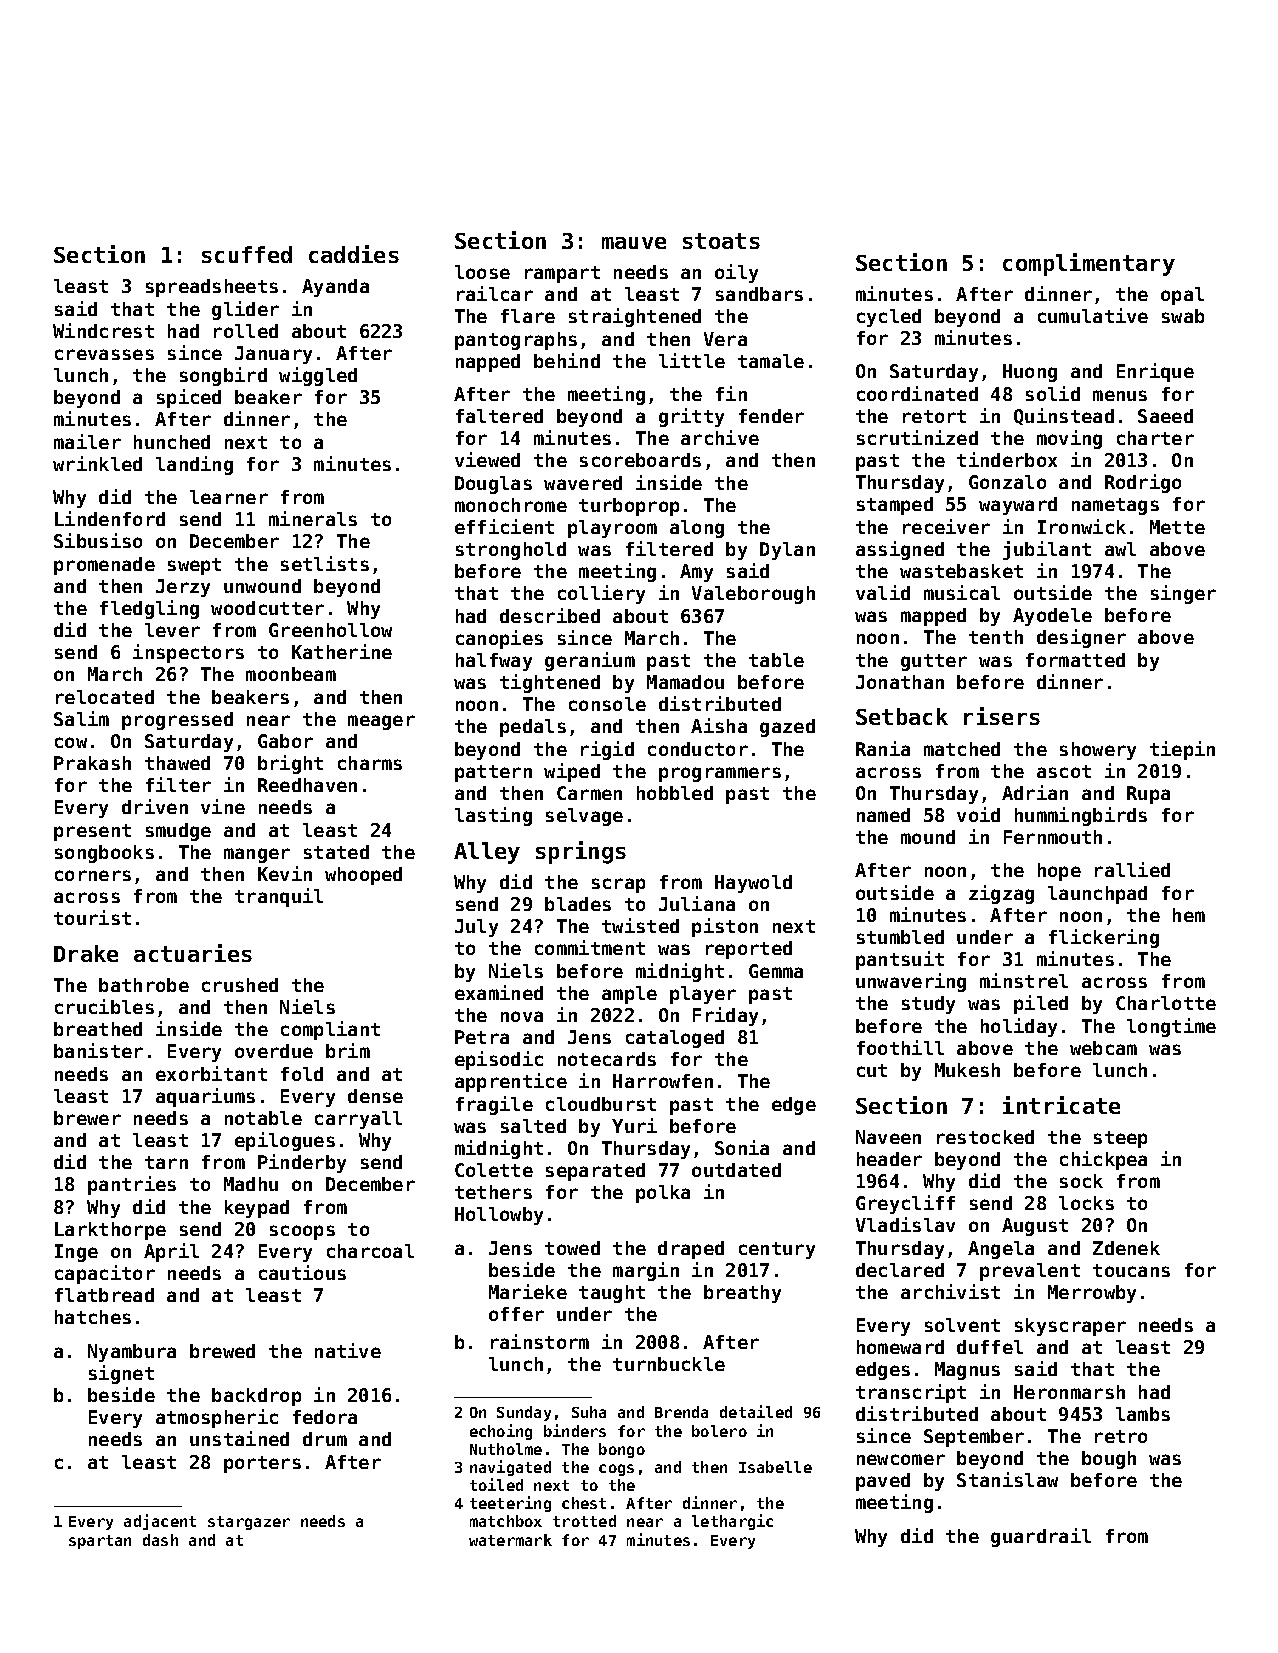 Image resolution: width=1278 pixels, height=1653 pixels. What do you see at coordinates (354, 254) in the screenshot?
I see `caddies` at bounding box center [354, 254].
